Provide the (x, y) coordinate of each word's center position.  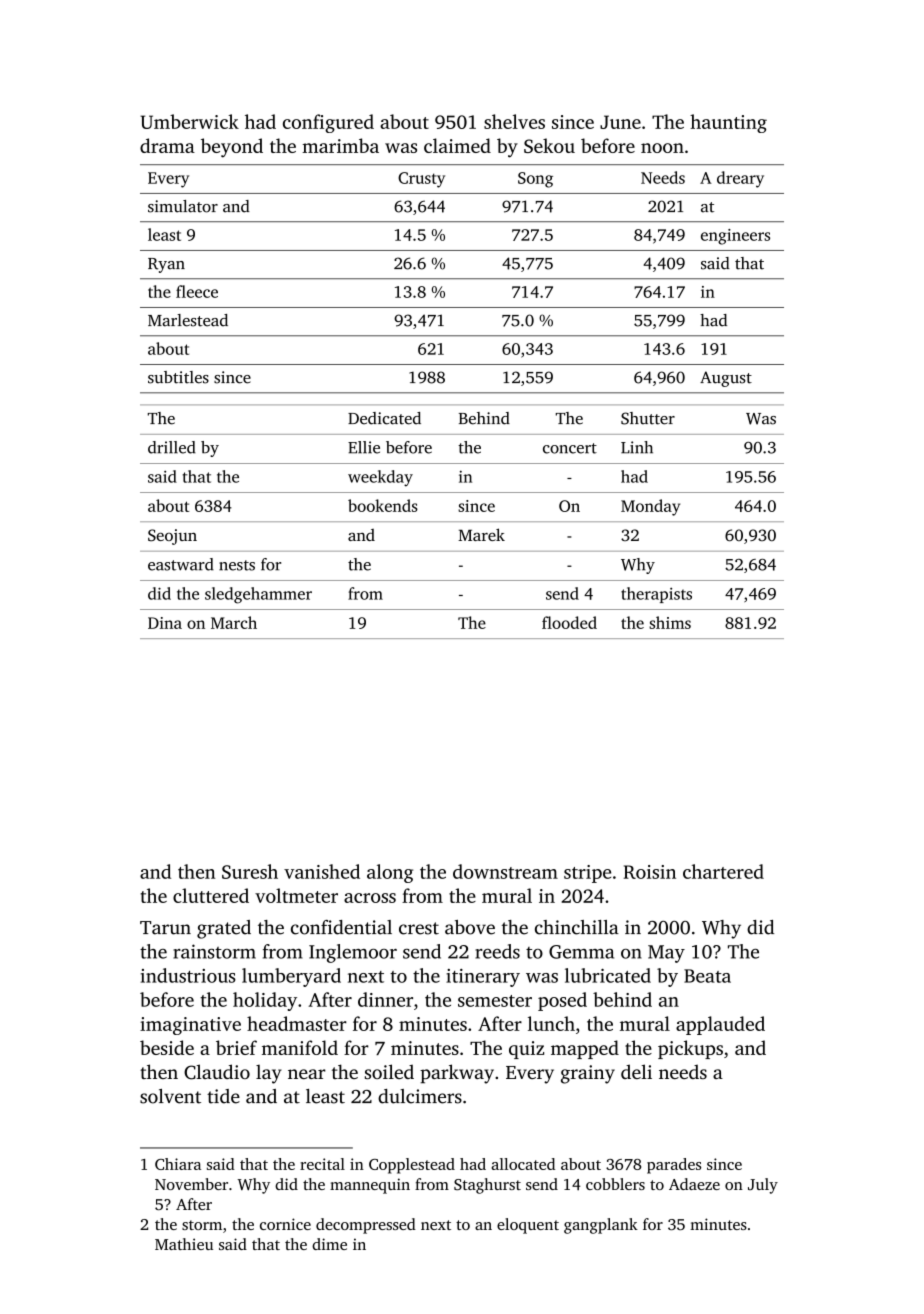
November (191, 1184)
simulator (183, 206)
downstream (505, 871)
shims (670, 622)
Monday (650, 507)
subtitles (178, 377)
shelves (514, 121)
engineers (735, 237)
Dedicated (384, 418)
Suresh (250, 871)
